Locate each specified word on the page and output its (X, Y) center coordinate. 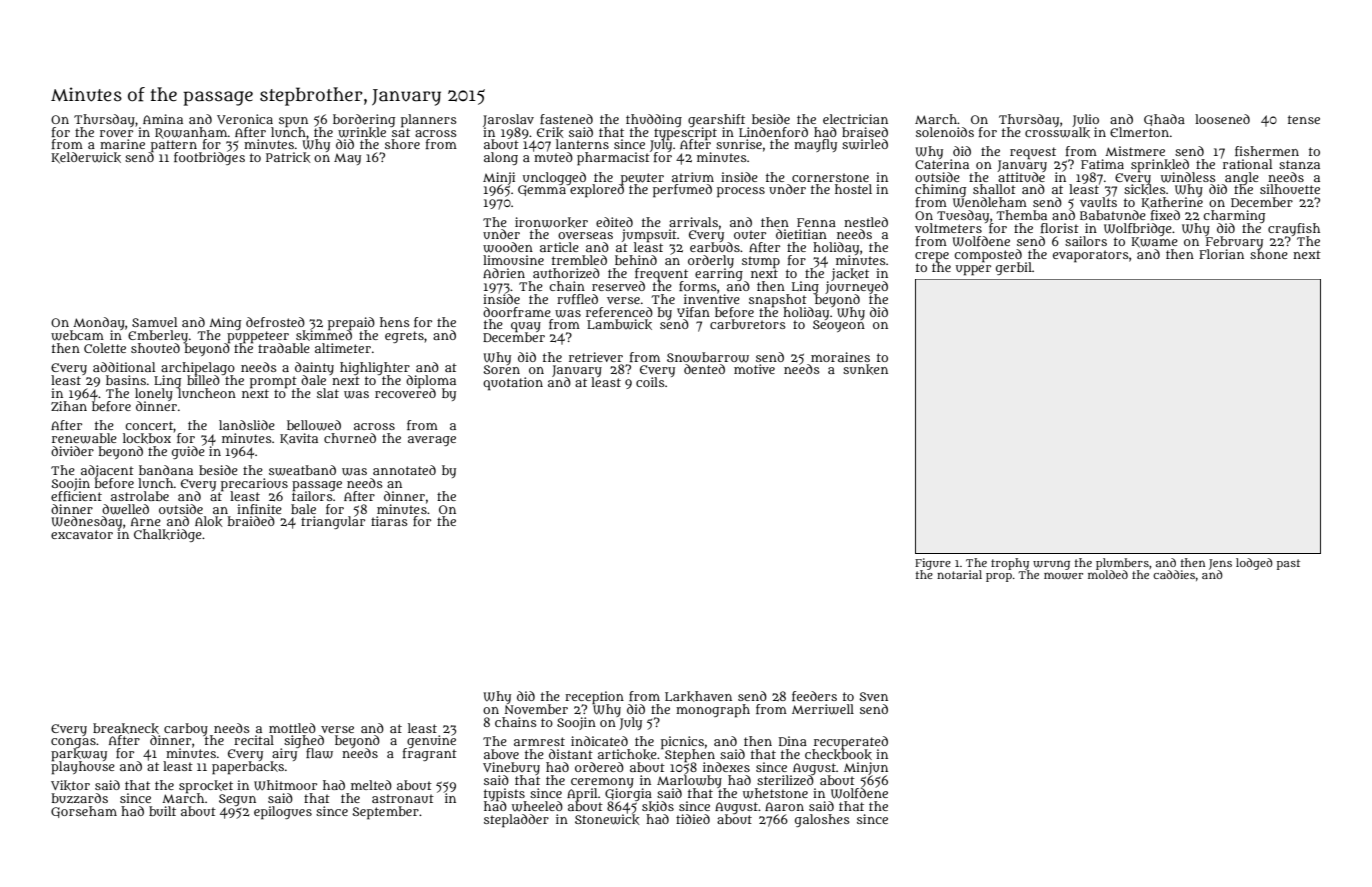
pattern (174, 146)
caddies (1174, 574)
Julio (1085, 120)
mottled (292, 728)
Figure (933, 564)
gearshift (716, 120)
